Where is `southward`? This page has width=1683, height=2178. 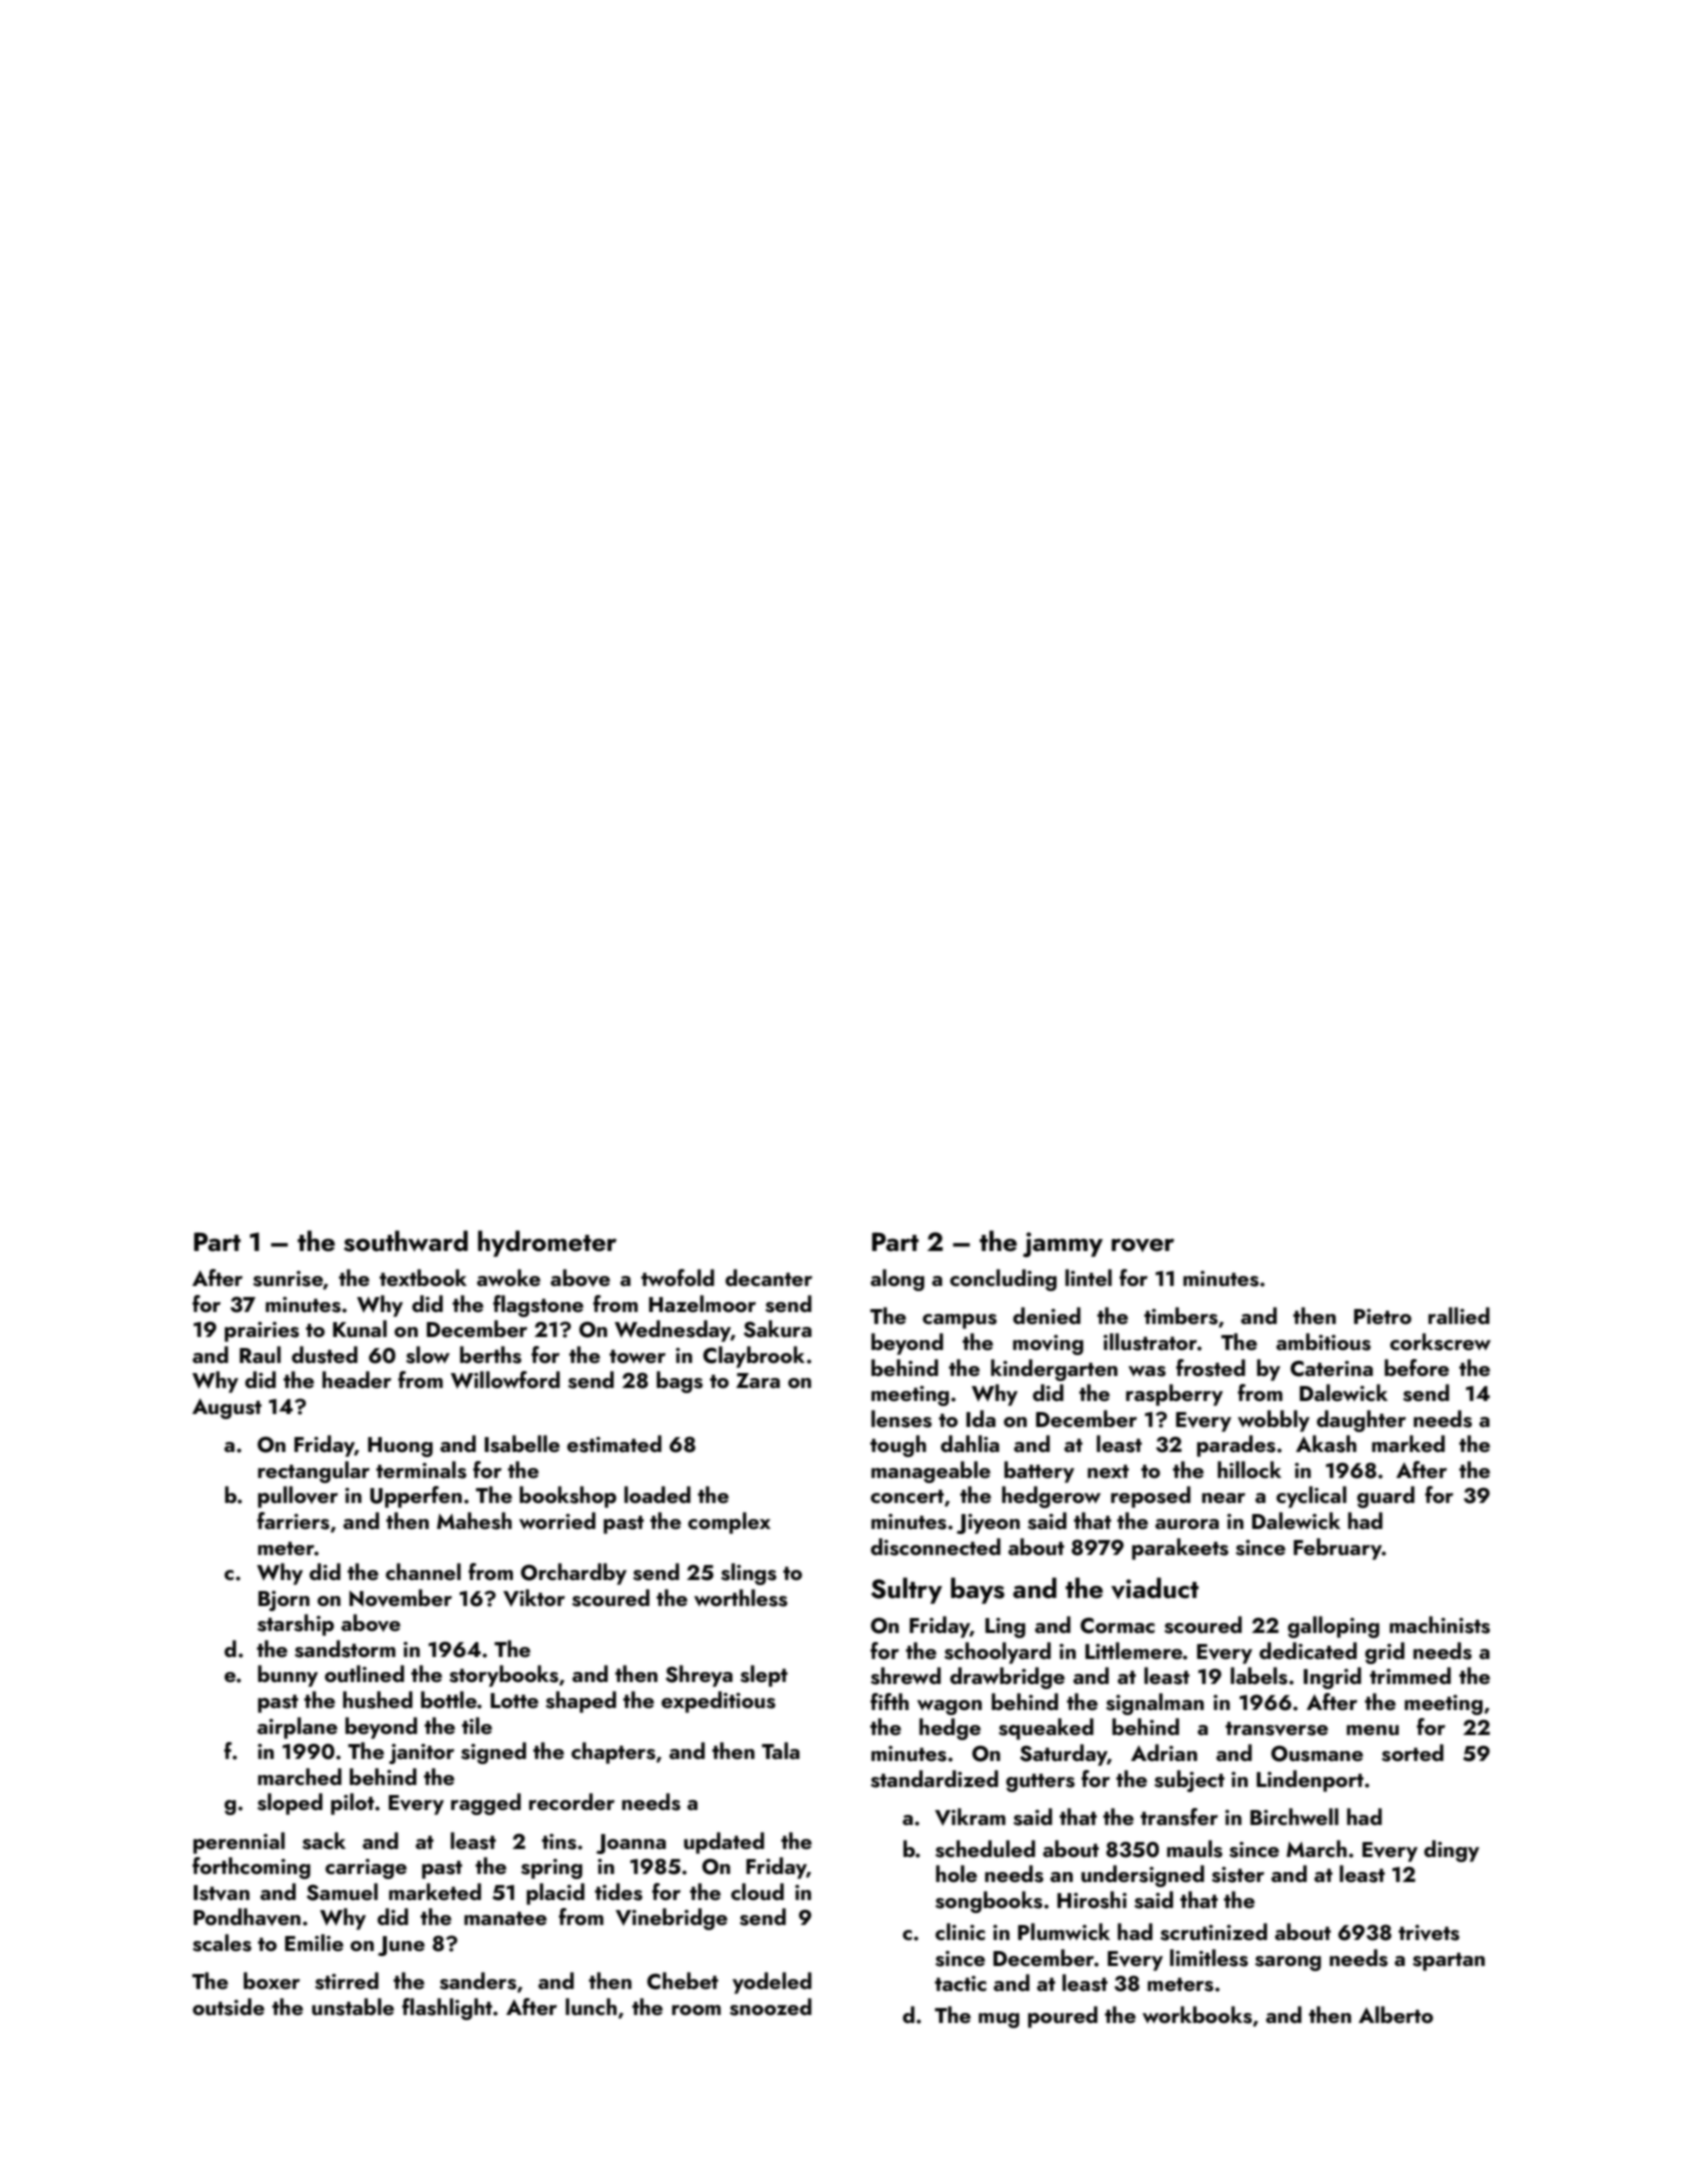 southward is located at coordinates (406, 1241).
